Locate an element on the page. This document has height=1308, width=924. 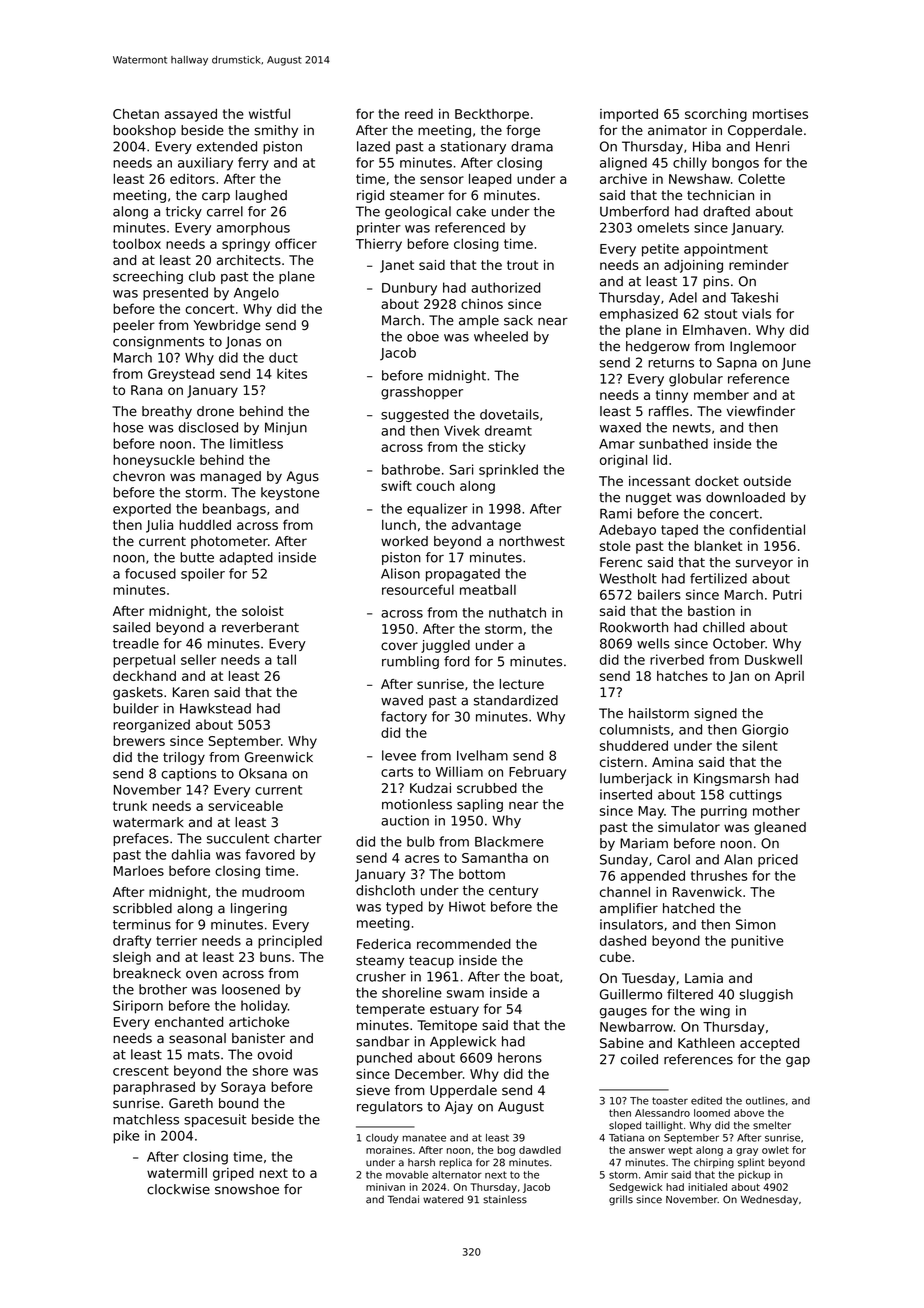
April is located at coordinates (789, 677).
